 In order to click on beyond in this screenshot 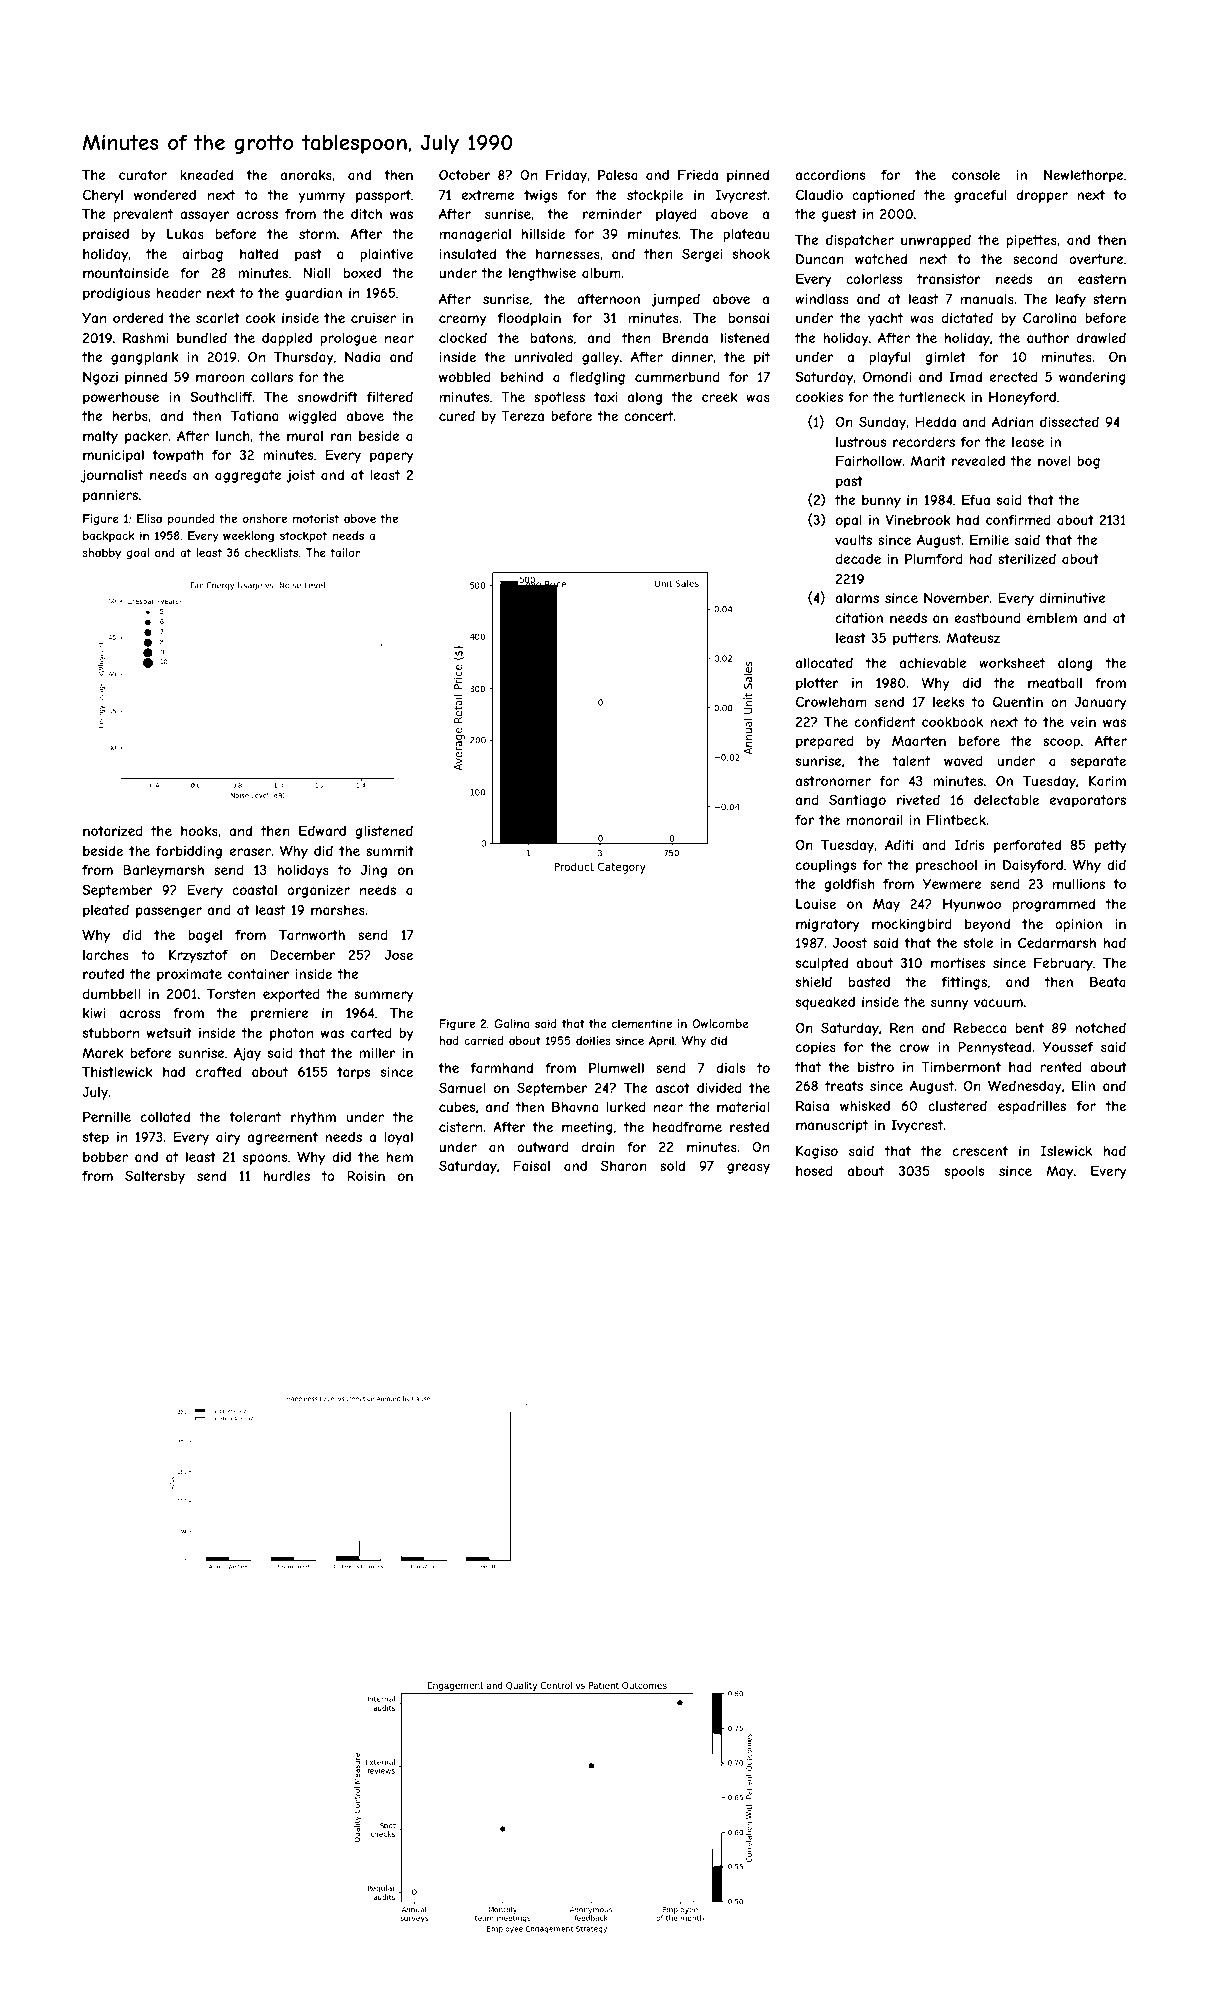, I will do `click(987, 925)`.
